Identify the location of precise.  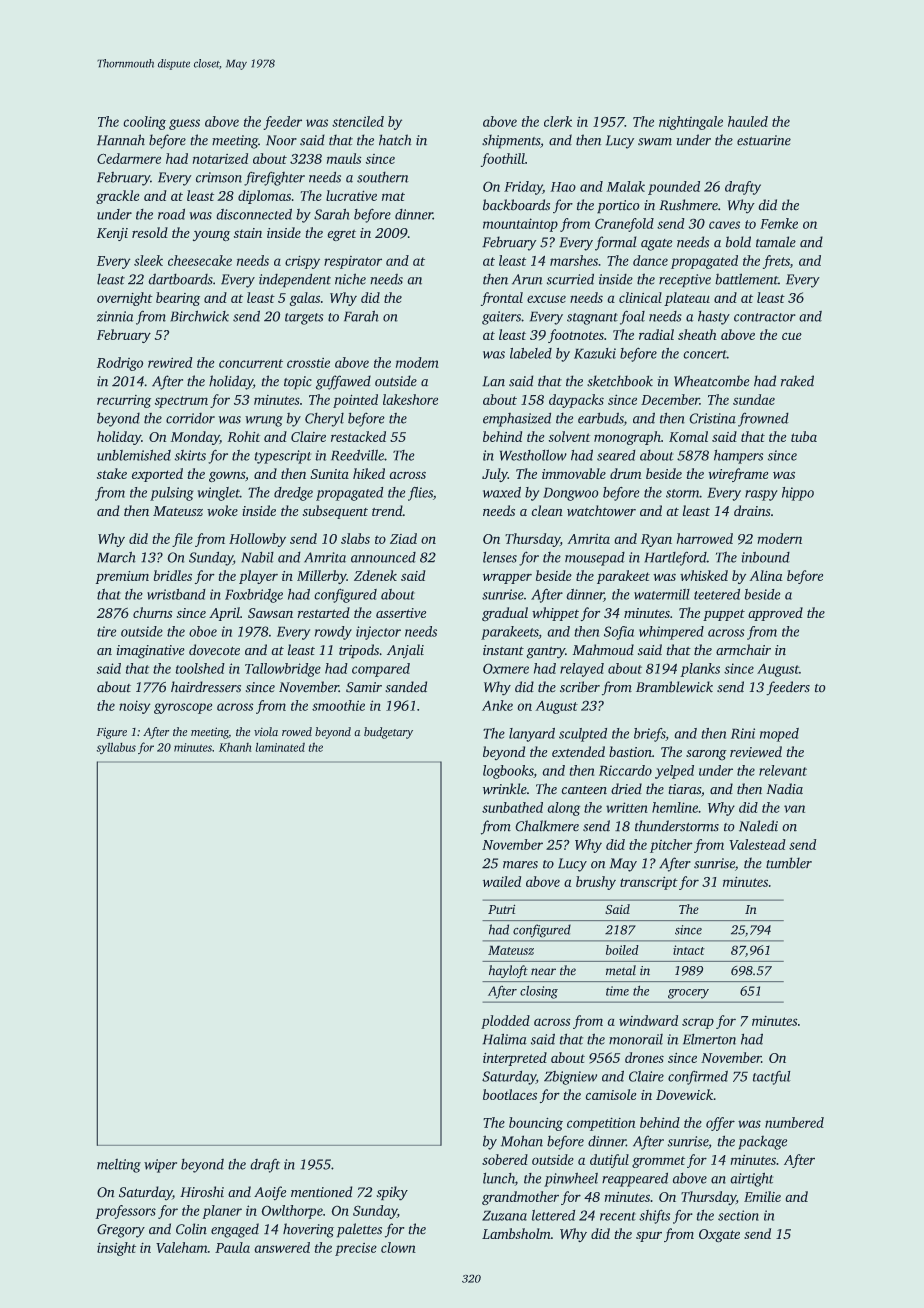
(356, 1249).
